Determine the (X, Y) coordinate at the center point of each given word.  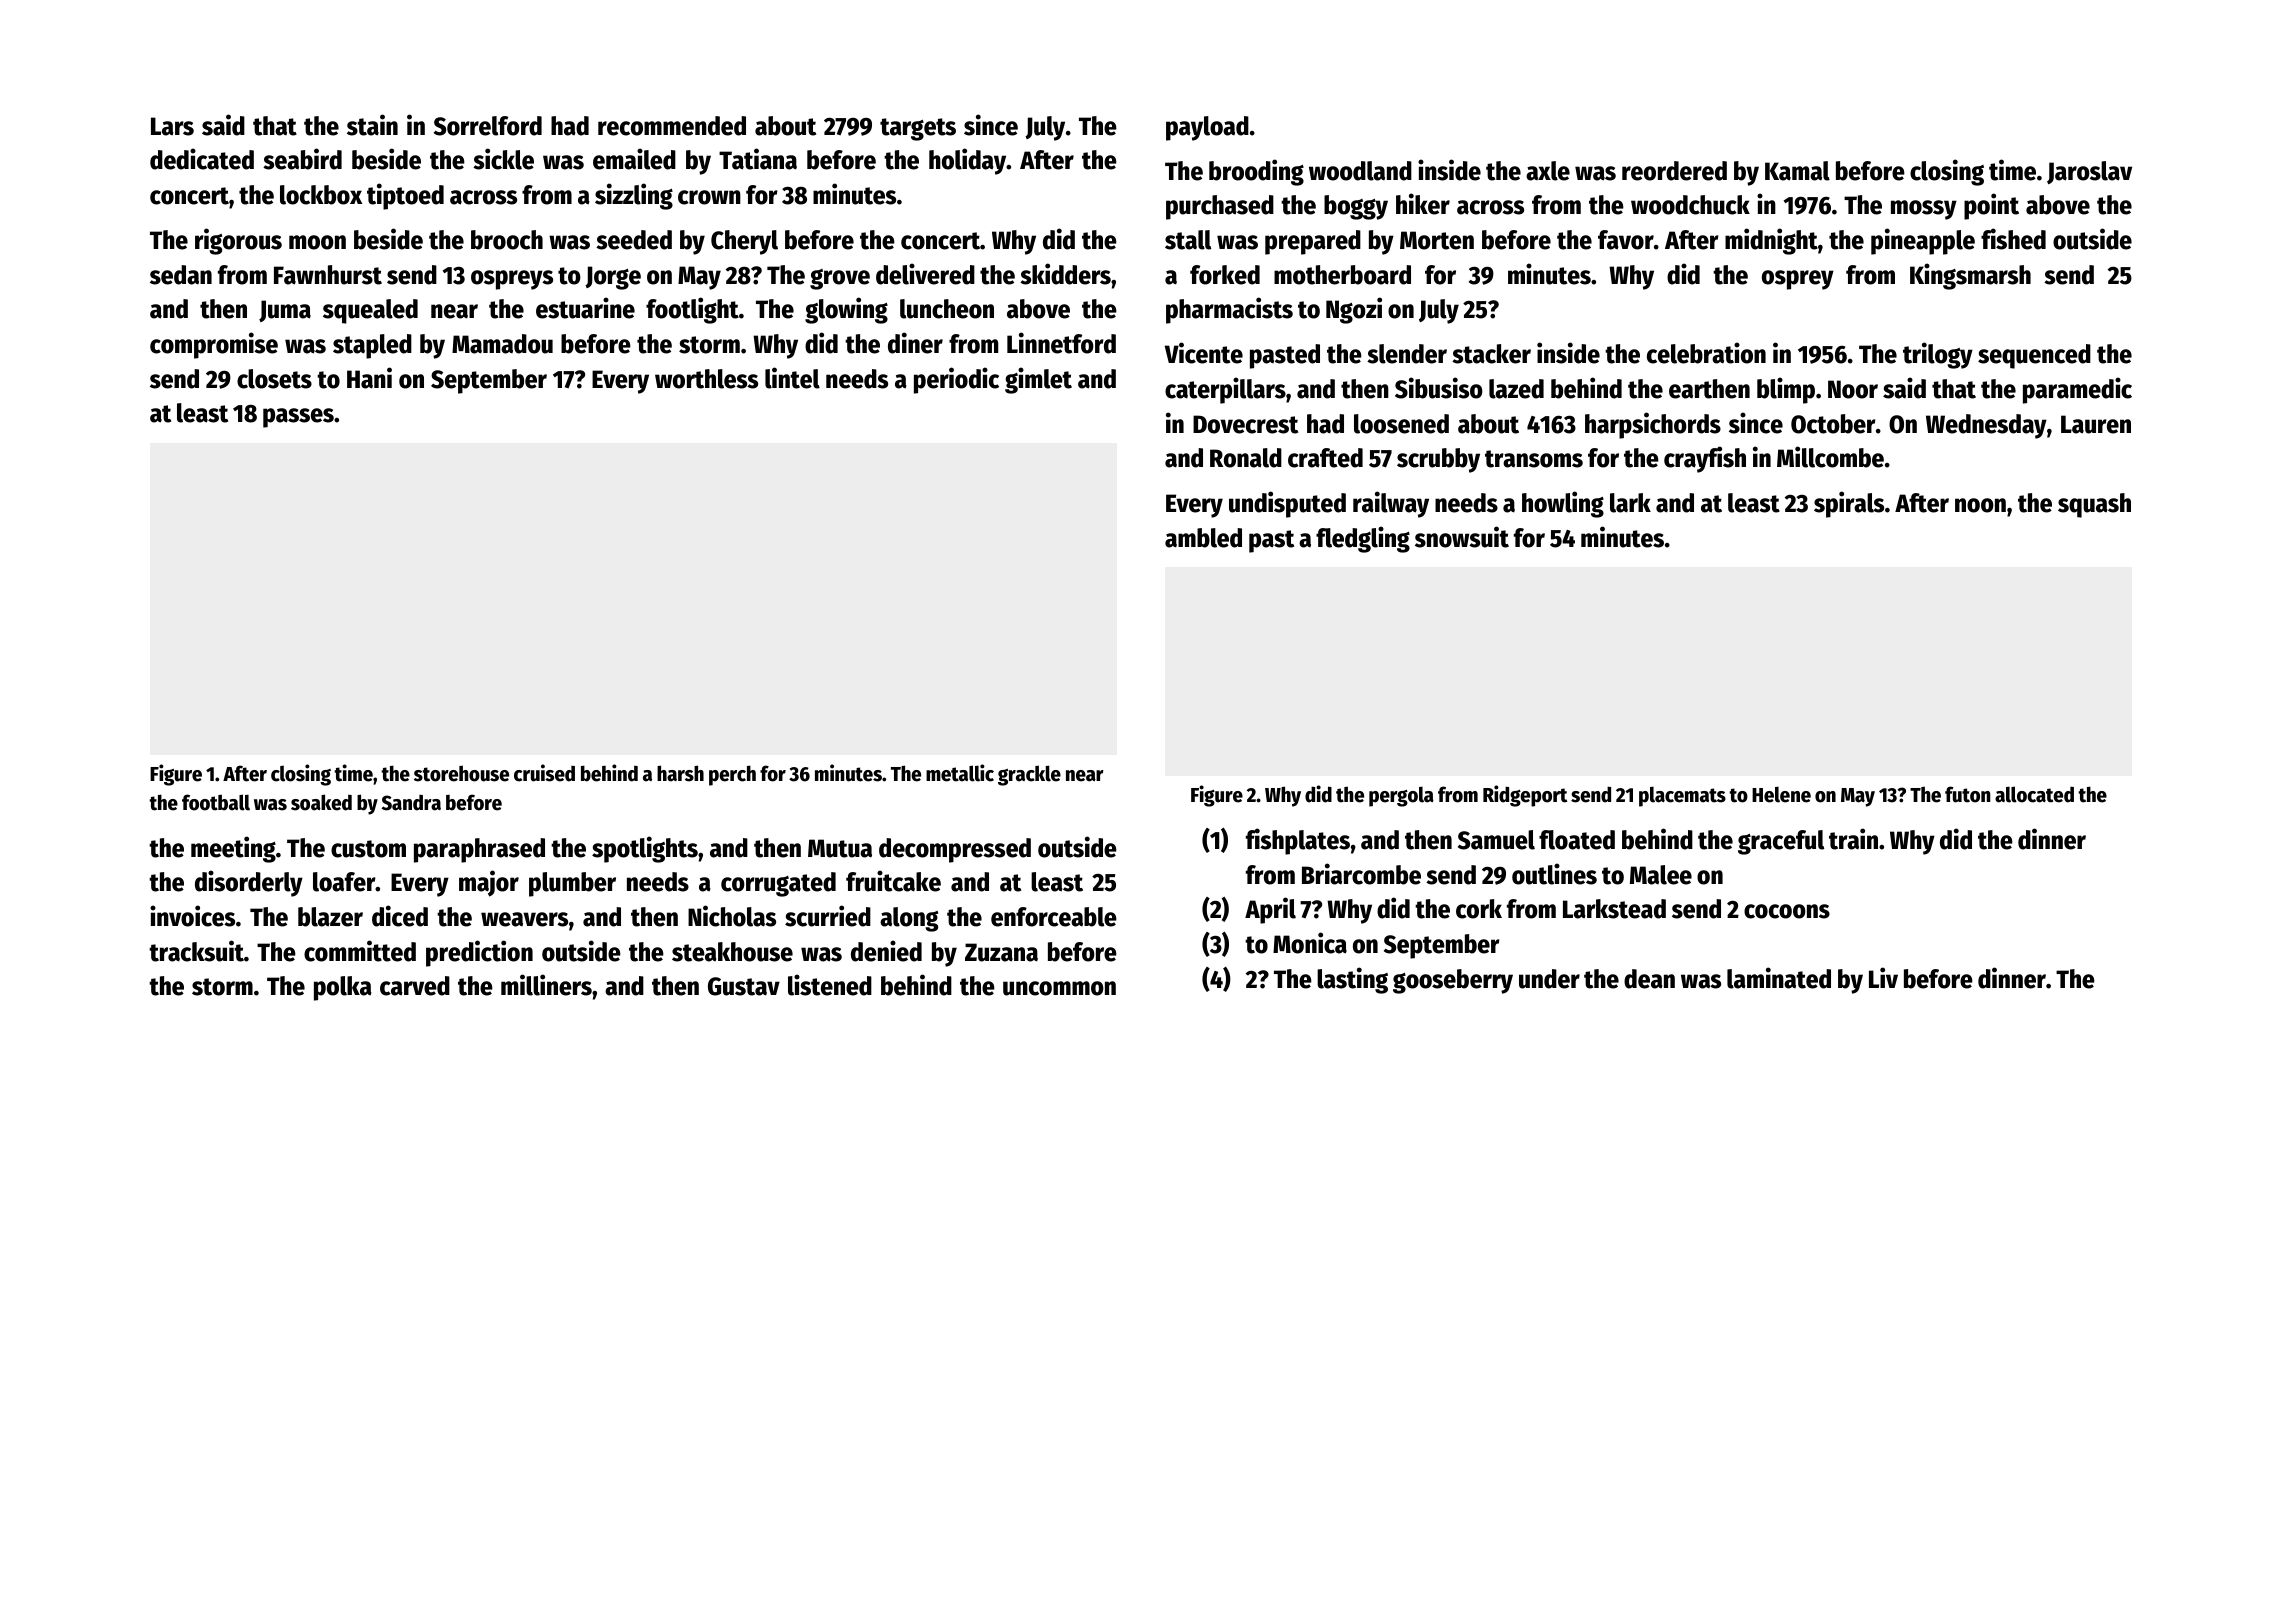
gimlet (1038, 380)
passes (298, 418)
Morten (1437, 240)
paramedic (2077, 390)
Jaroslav (2089, 172)
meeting (233, 849)
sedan (181, 275)
